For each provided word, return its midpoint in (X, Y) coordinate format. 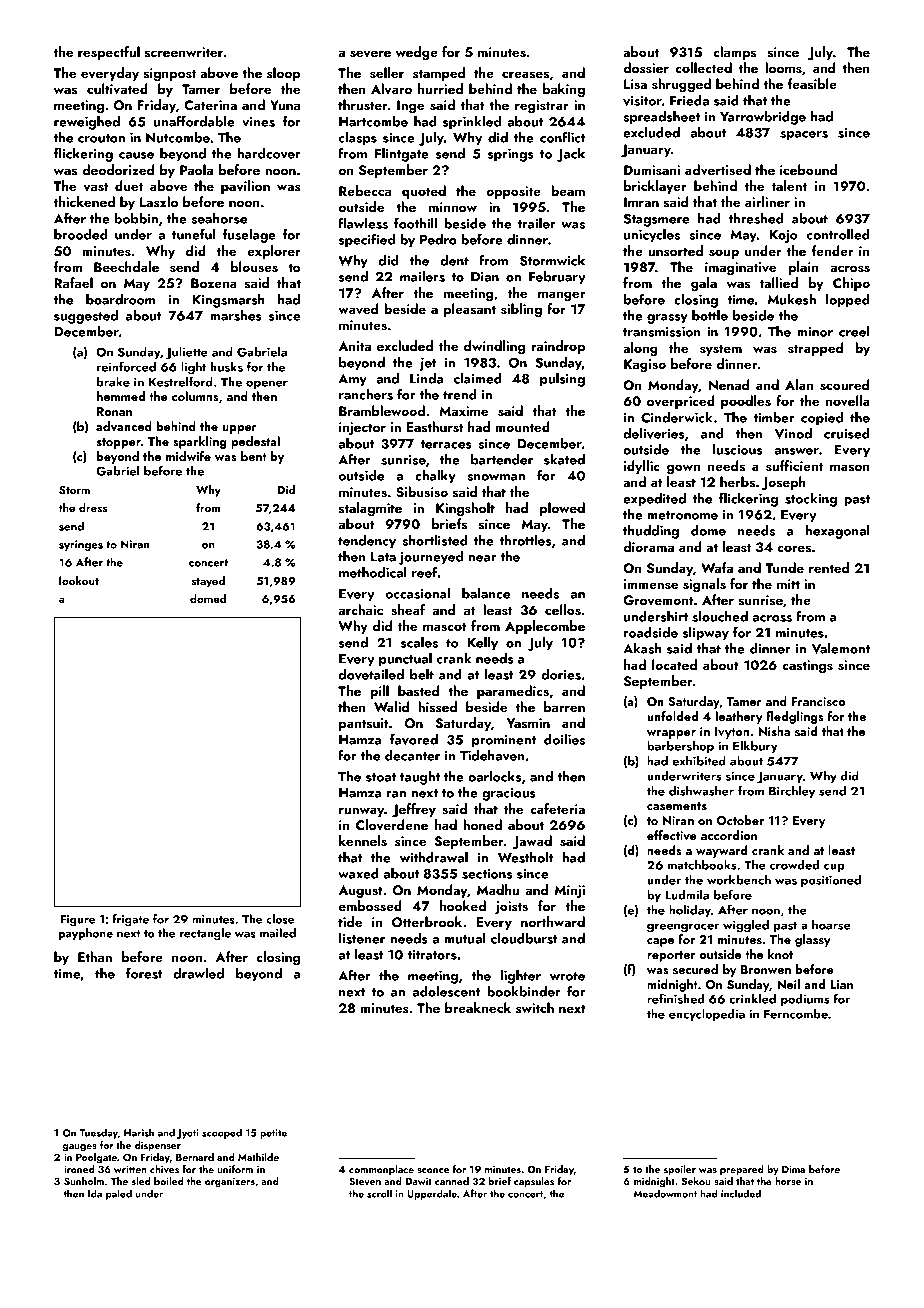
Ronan (114, 411)
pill (379, 692)
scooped (222, 1133)
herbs (737, 482)
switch (535, 1007)
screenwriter (184, 52)
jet (428, 364)
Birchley (792, 792)
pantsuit (364, 724)
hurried (440, 88)
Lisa (635, 84)
